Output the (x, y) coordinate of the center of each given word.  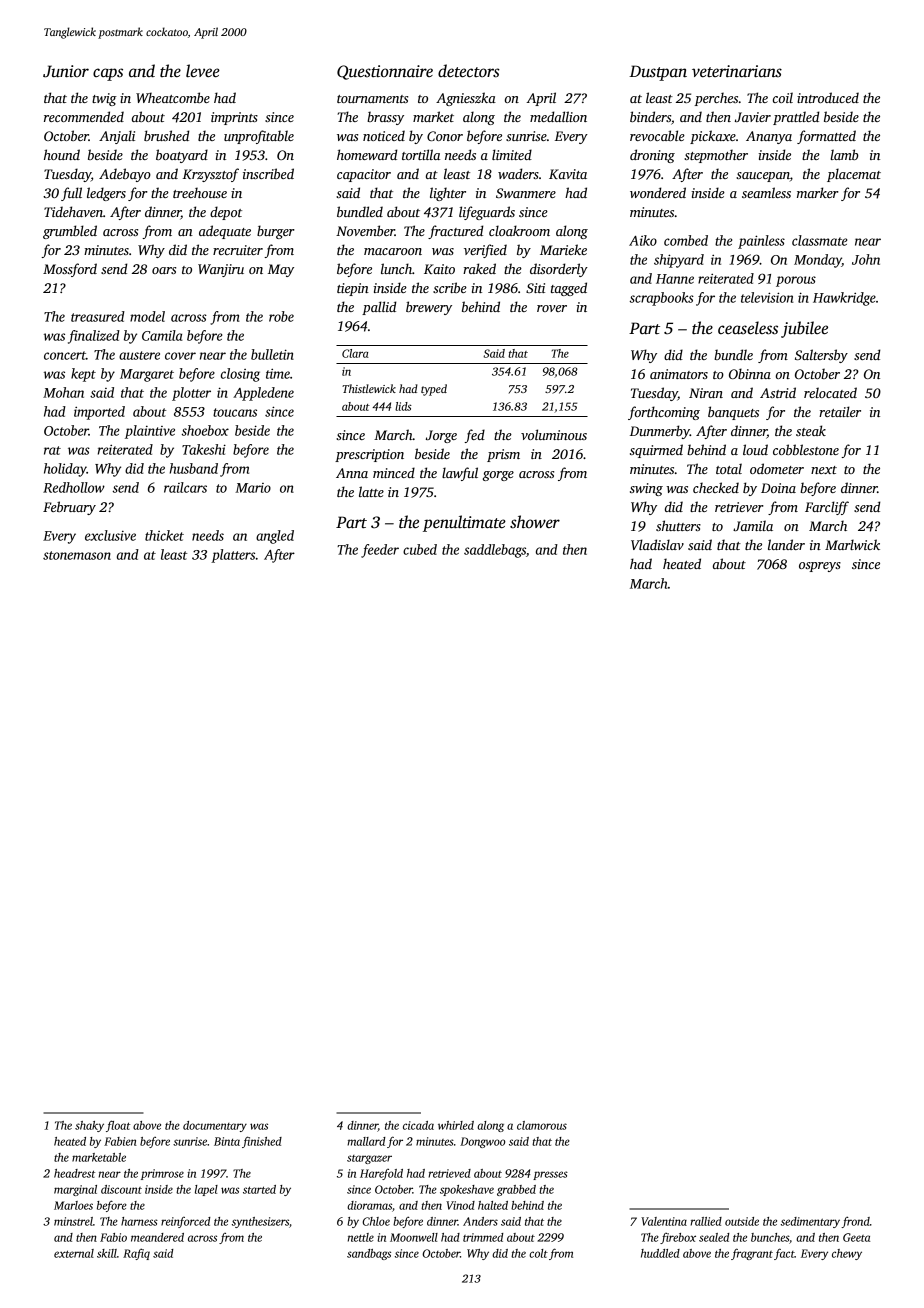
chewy (847, 1254)
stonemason (77, 555)
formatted (826, 137)
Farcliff (827, 508)
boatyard (182, 156)
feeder (380, 551)
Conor (445, 136)
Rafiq (136, 1254)
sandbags (369, 1254)
